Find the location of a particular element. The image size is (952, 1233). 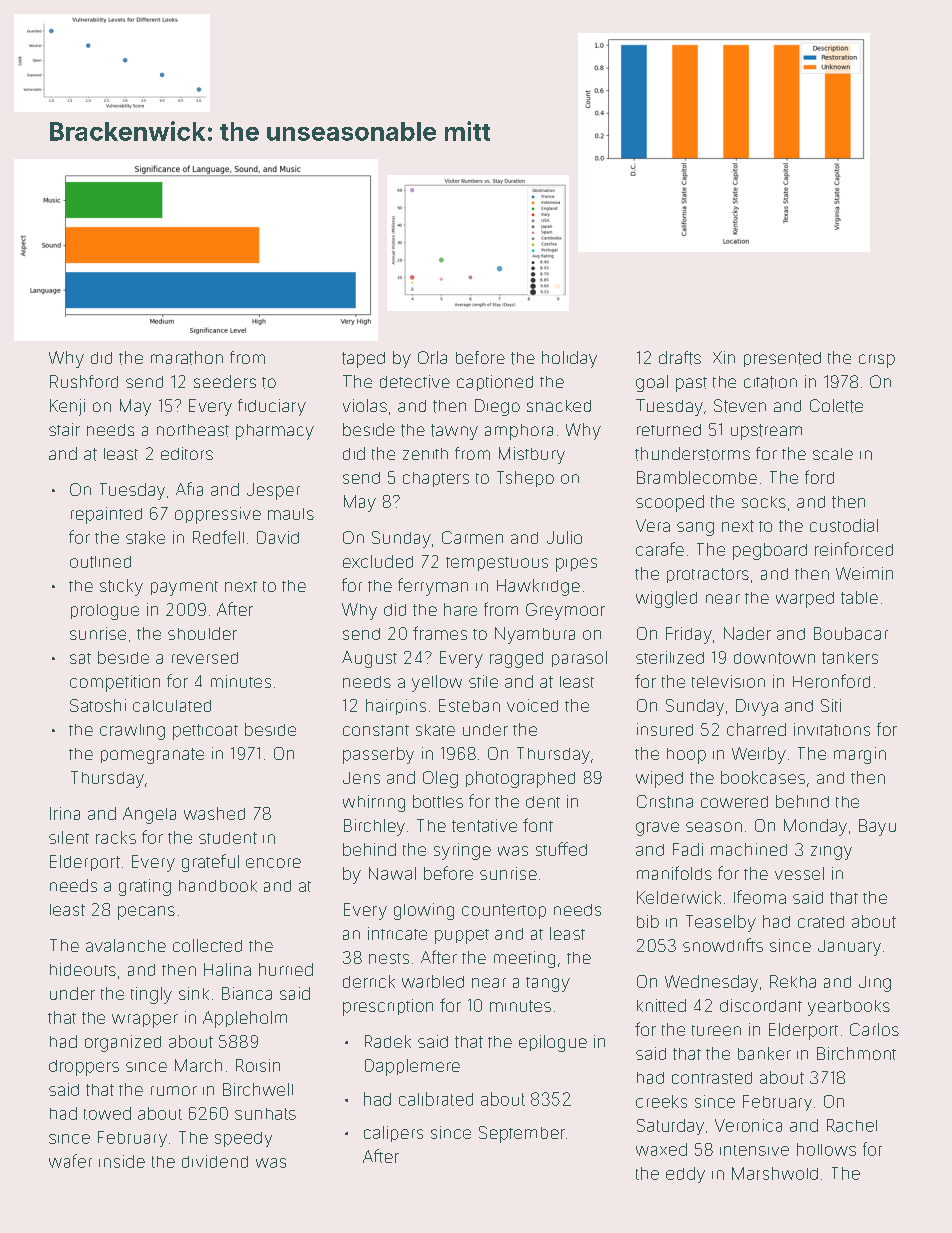

intricate is located at coordinates (397, 933).
